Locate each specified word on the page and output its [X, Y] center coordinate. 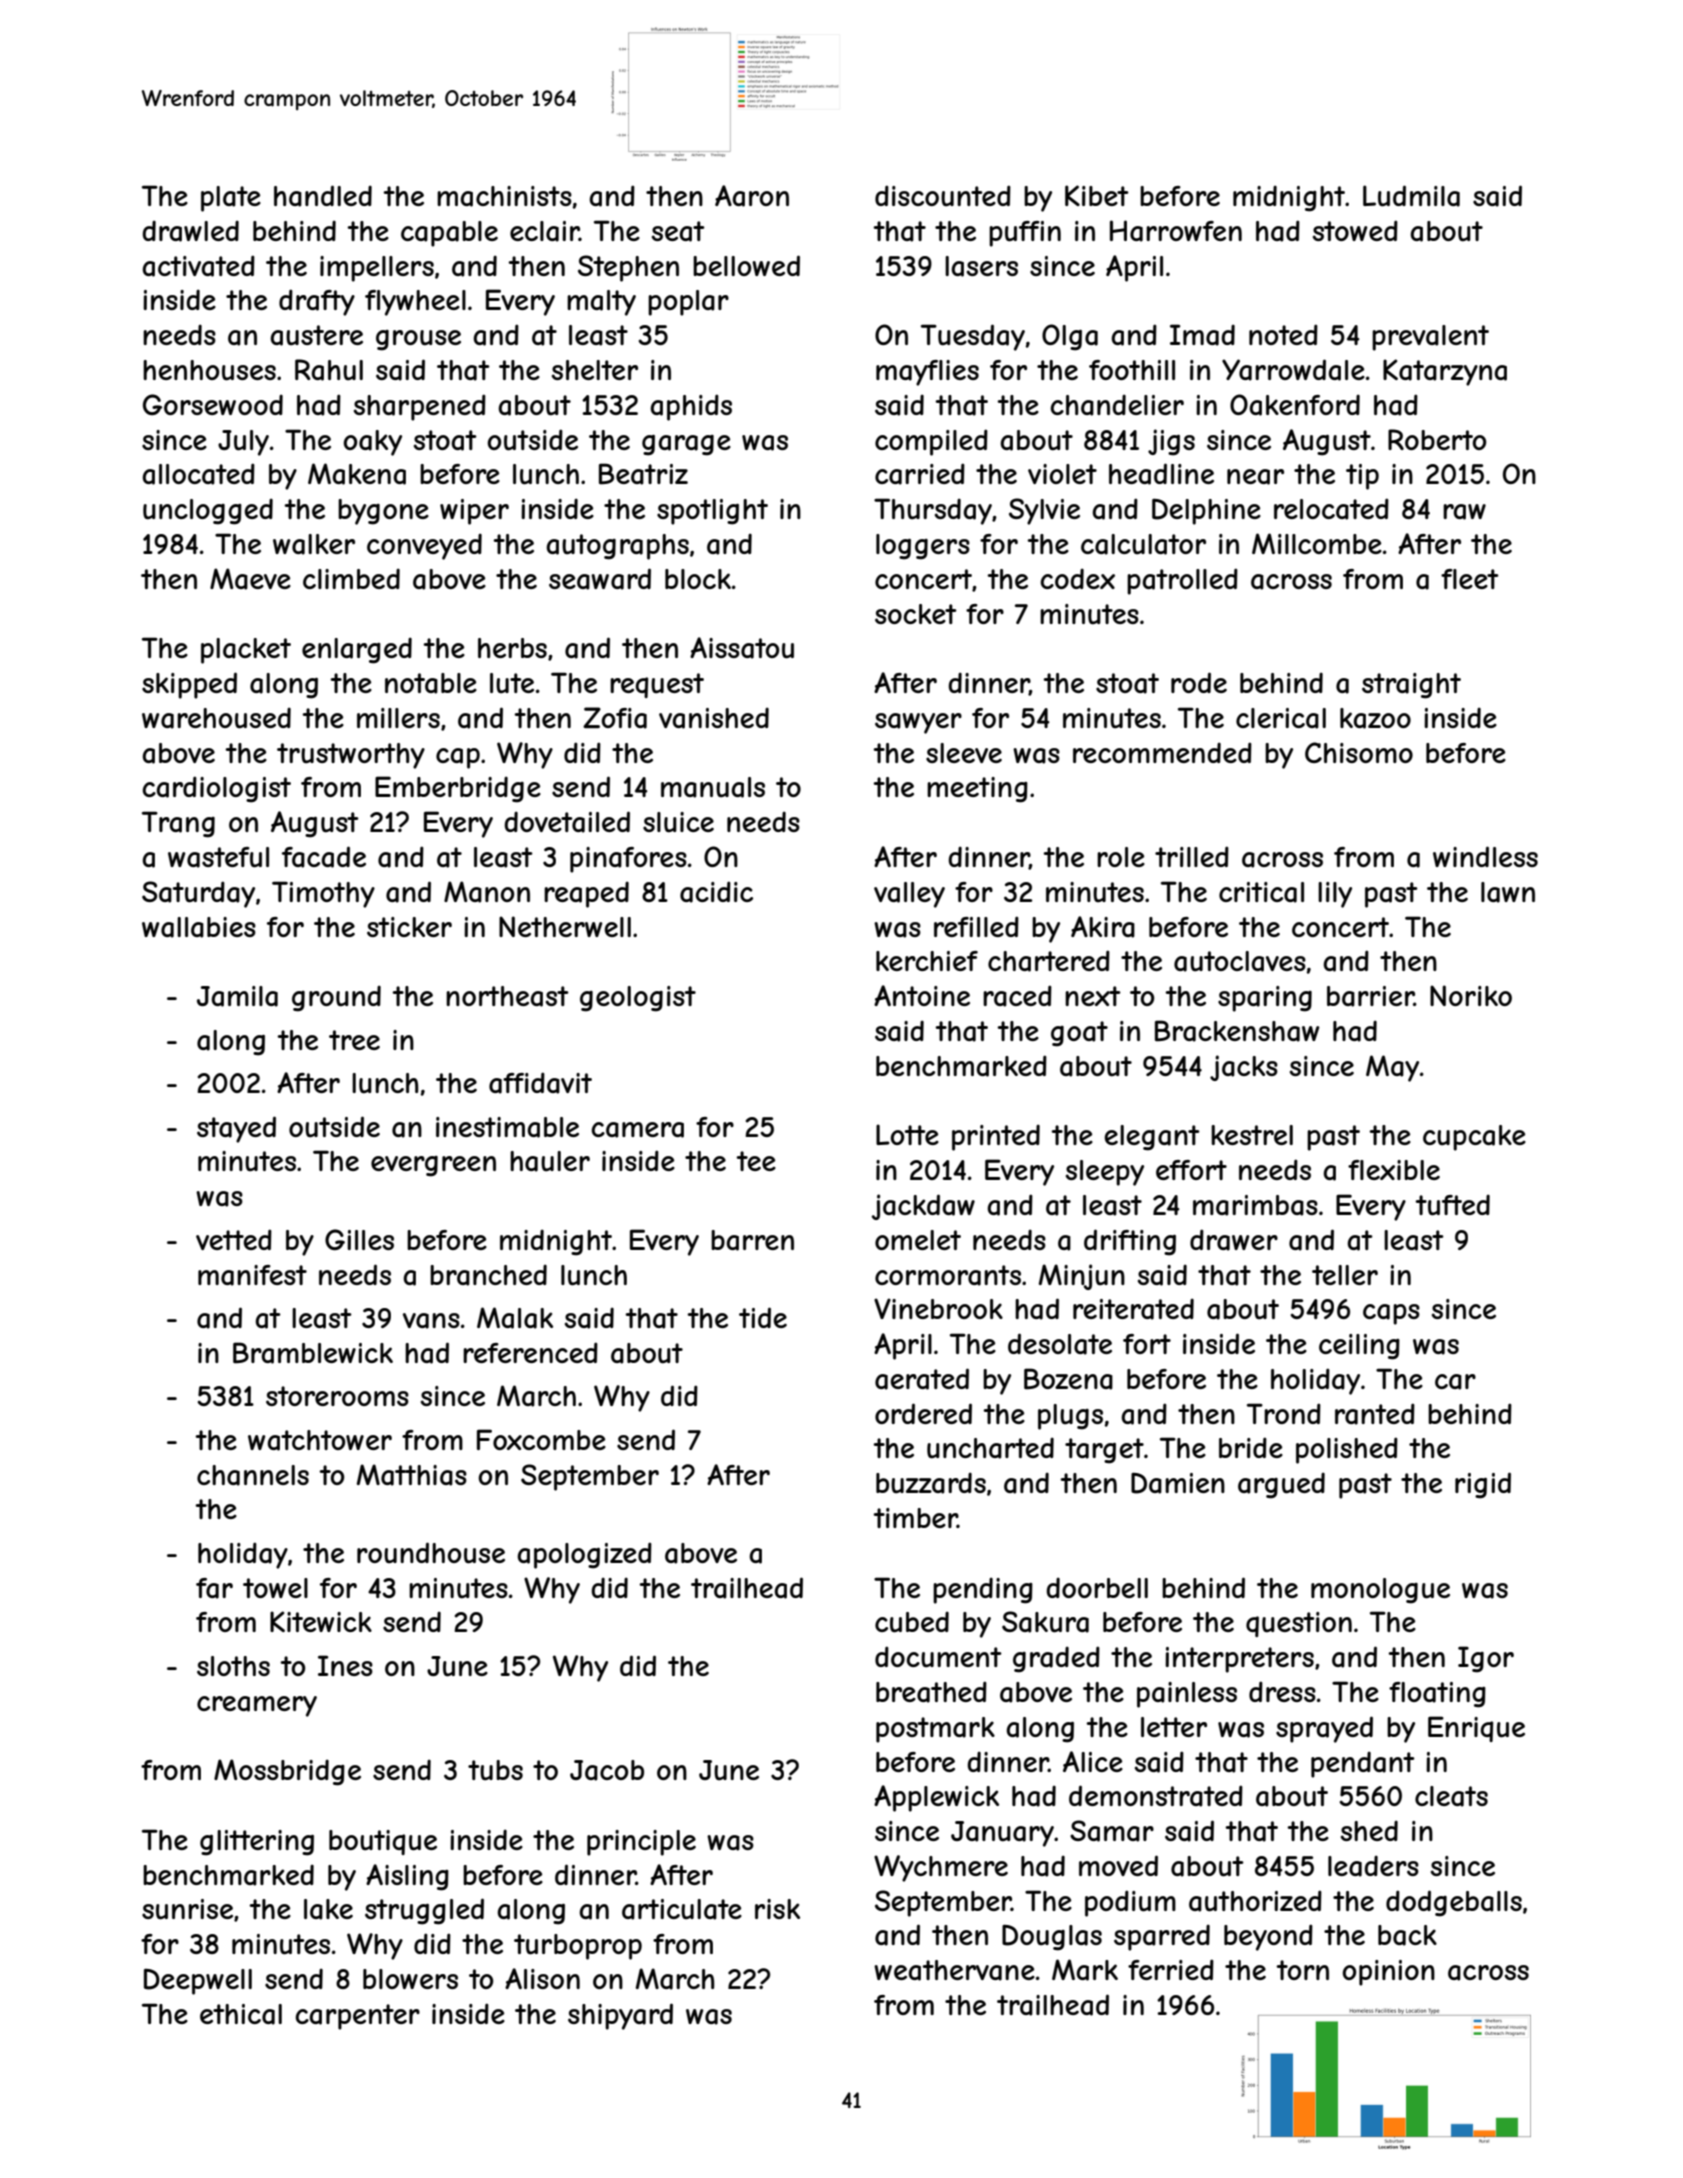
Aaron [752, 196]
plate [231, 199]
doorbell [1097, 1587]
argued [1281, 1485]
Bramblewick [313, 1353]
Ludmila [1411, 196]
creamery [257, 1706]
